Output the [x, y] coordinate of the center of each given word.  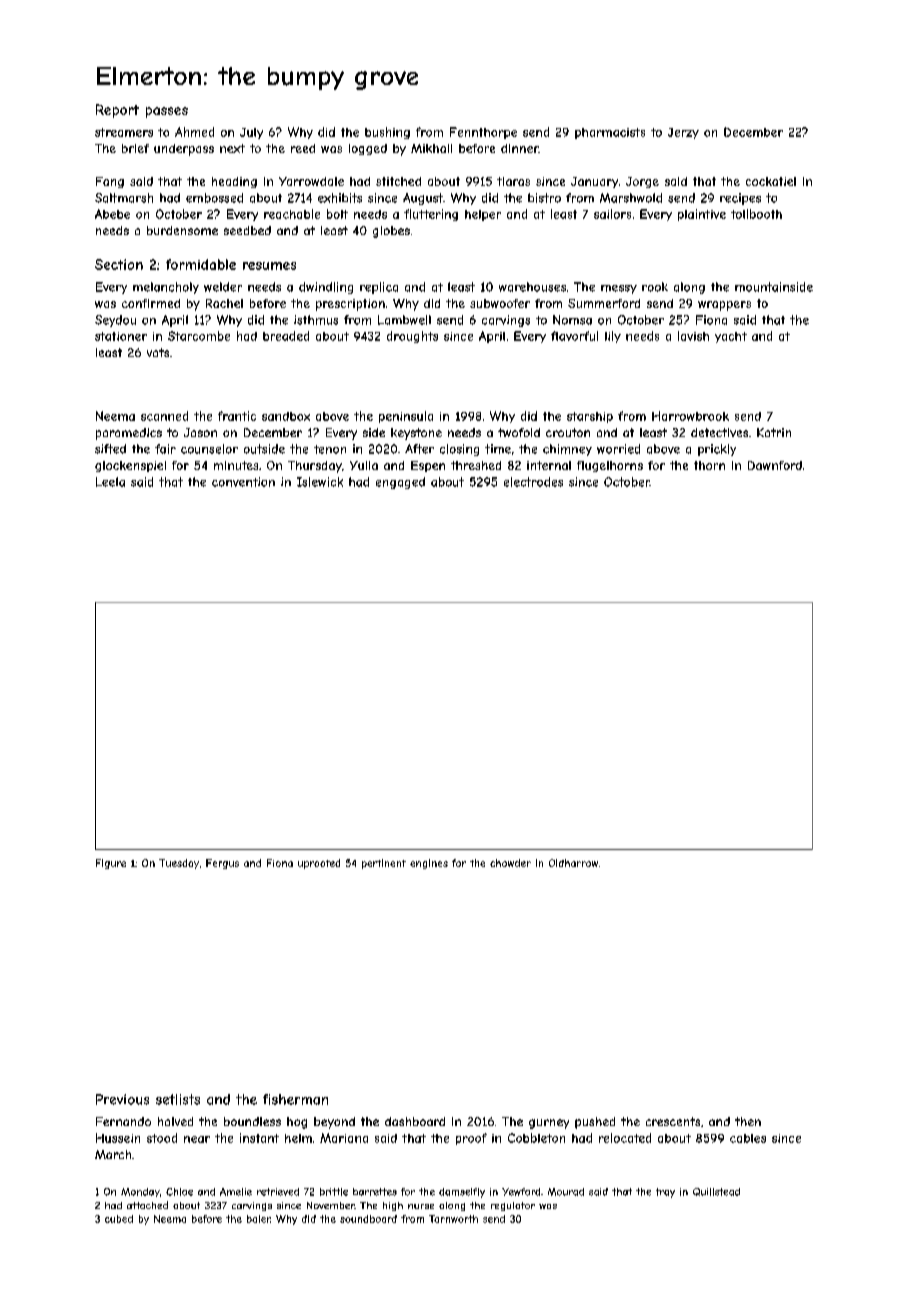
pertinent [384, 864]
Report [117, 111]
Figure [111, 864]
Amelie [236, 1192]
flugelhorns [610, 466]
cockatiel [771, 181]
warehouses [532, 287]
